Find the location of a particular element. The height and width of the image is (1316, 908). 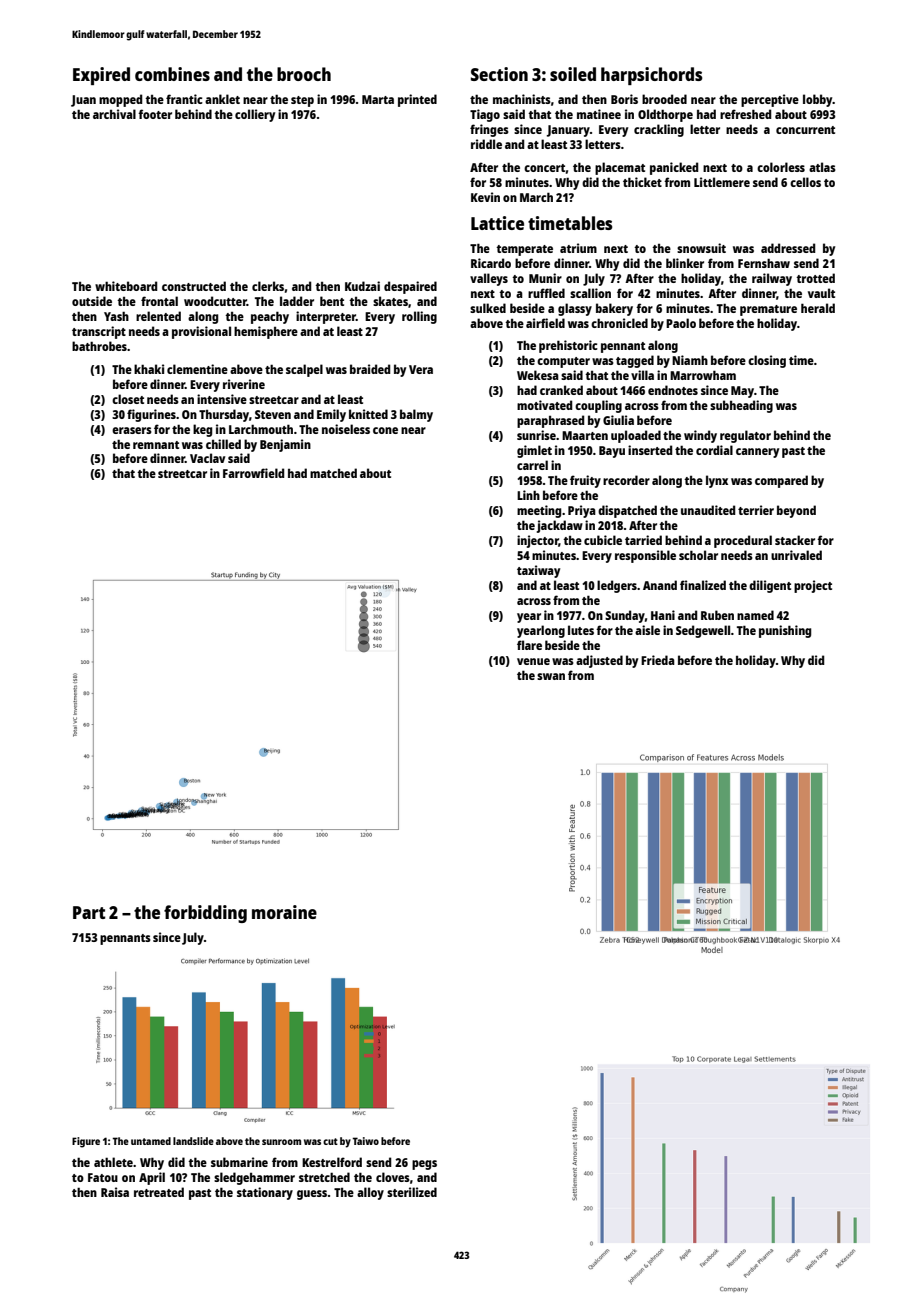

Frieda is located at coordinates (658, 660).
